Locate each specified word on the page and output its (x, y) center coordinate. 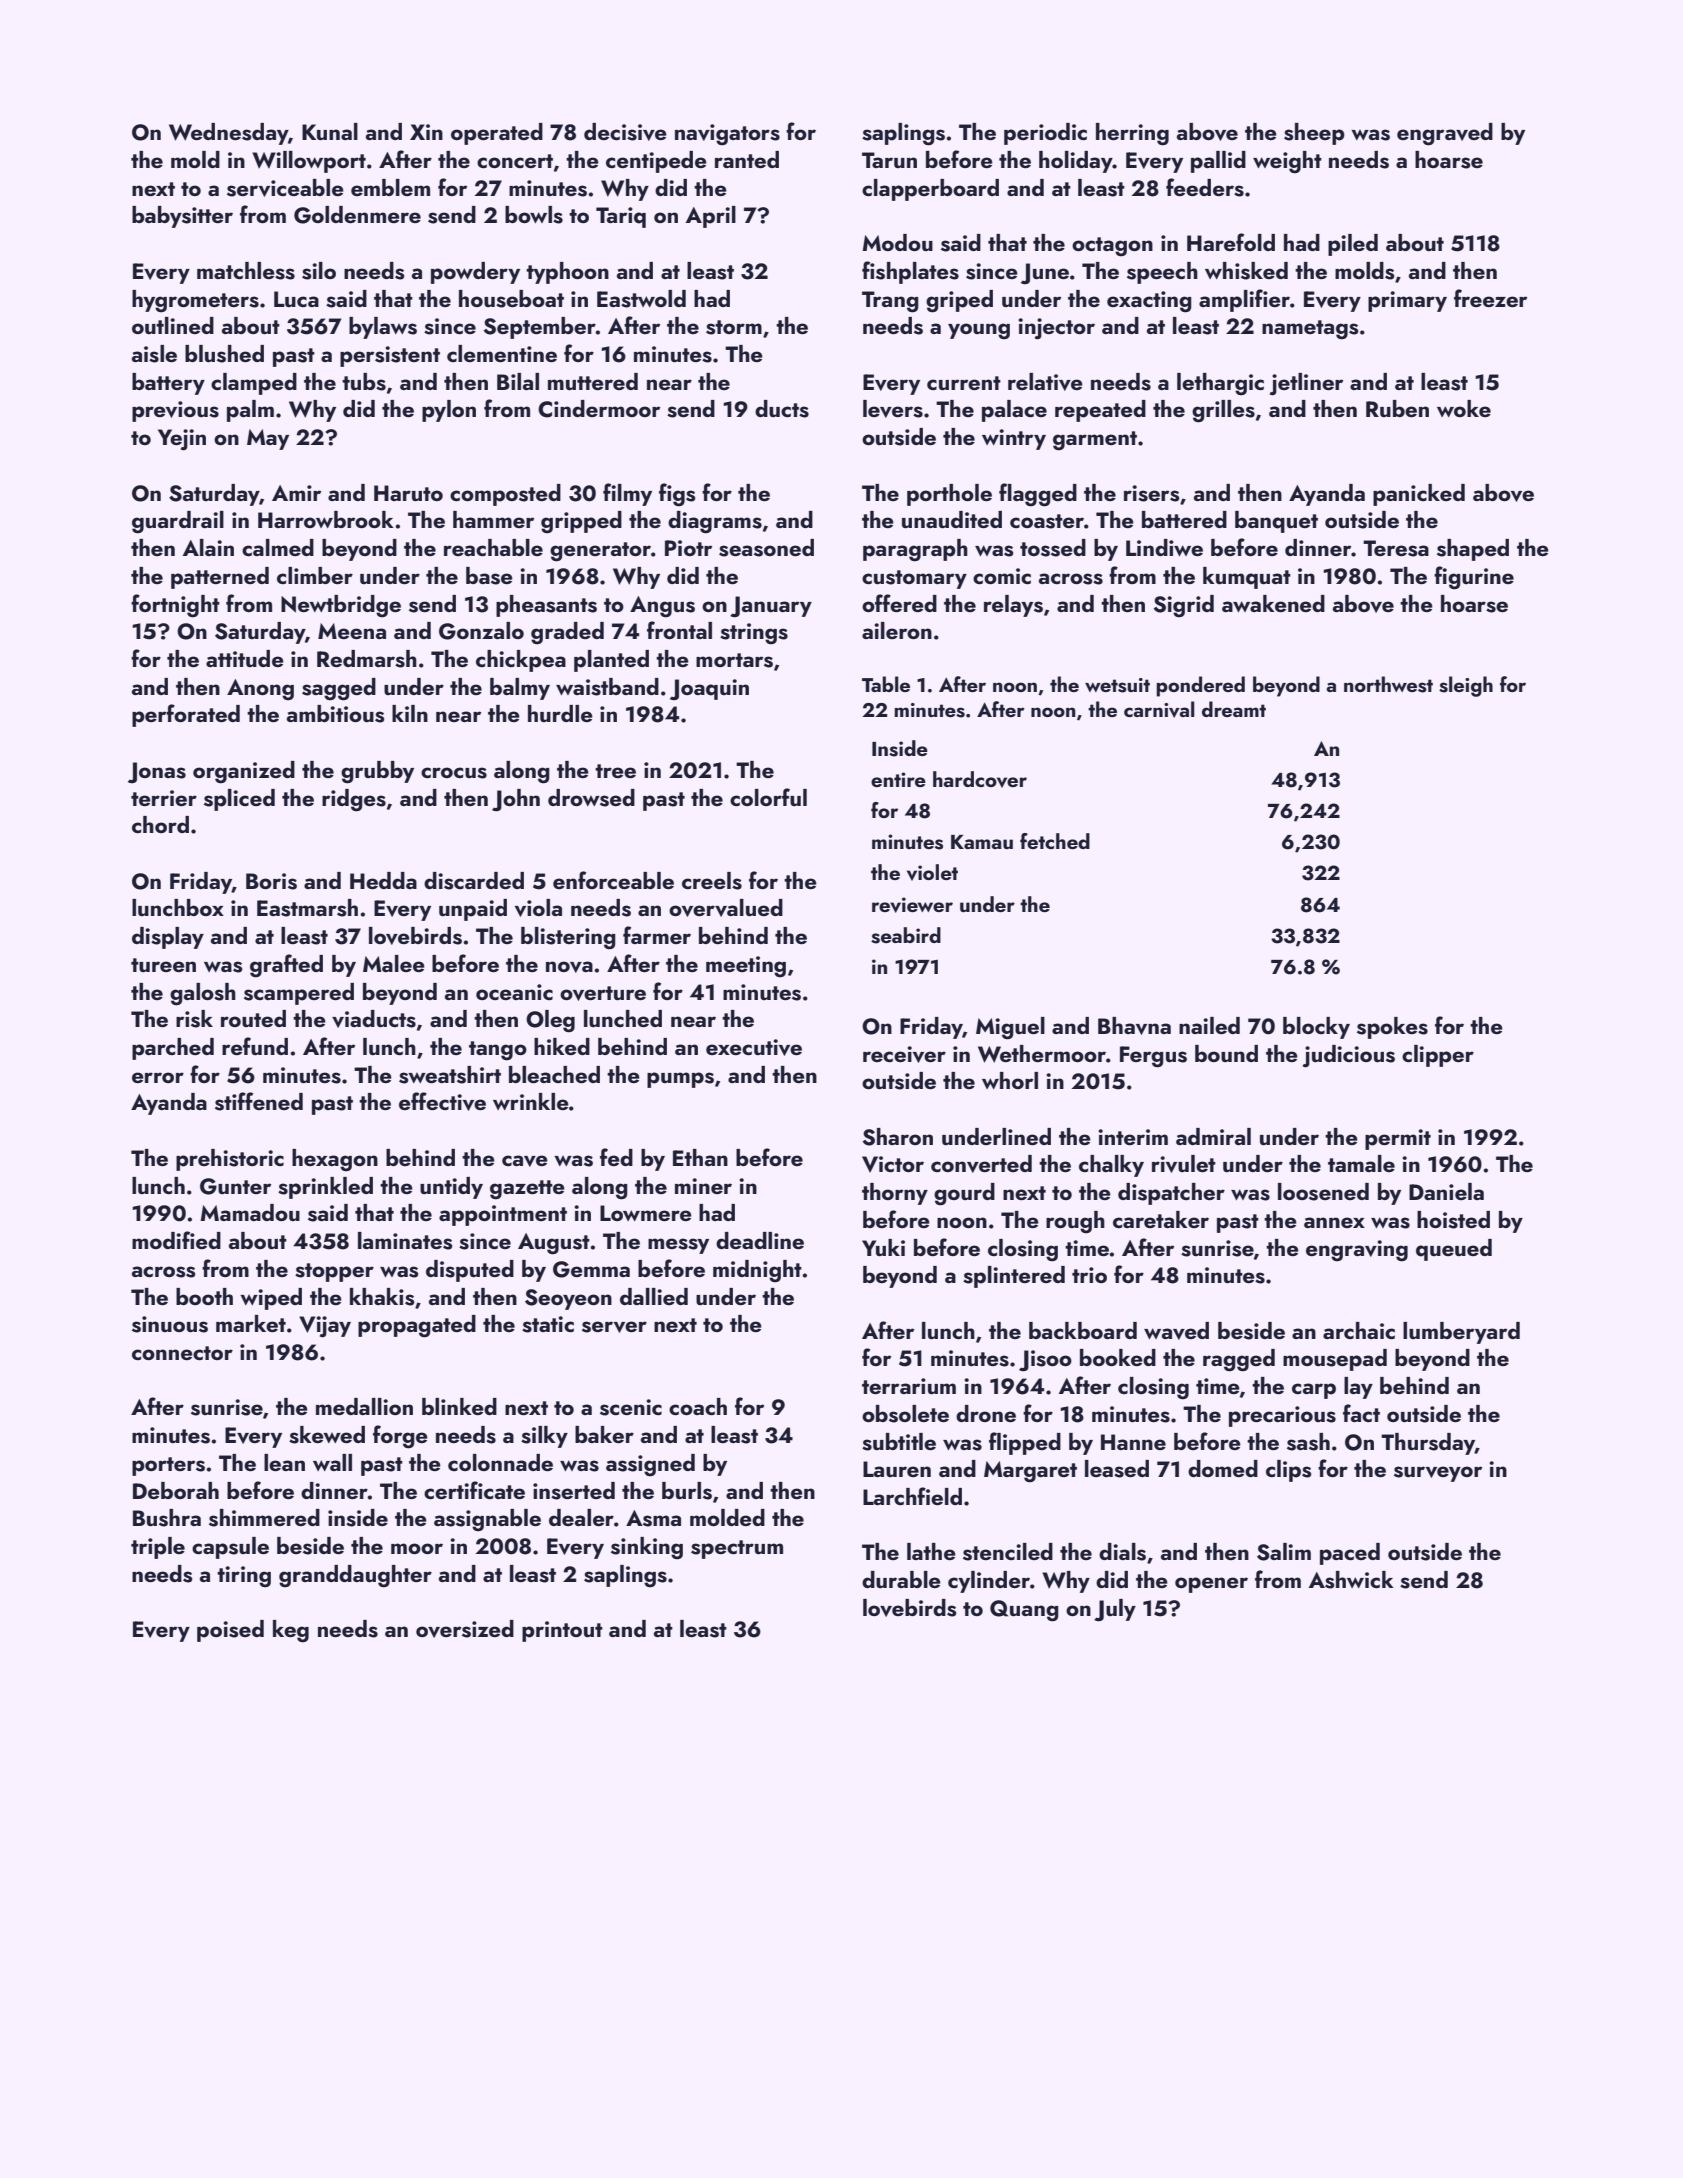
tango (498, 1051)
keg (291, 1631)
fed (616, 1157)
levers (893, 409)
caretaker (1161, 1219)
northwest (1388, 684)
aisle (154, 354)
